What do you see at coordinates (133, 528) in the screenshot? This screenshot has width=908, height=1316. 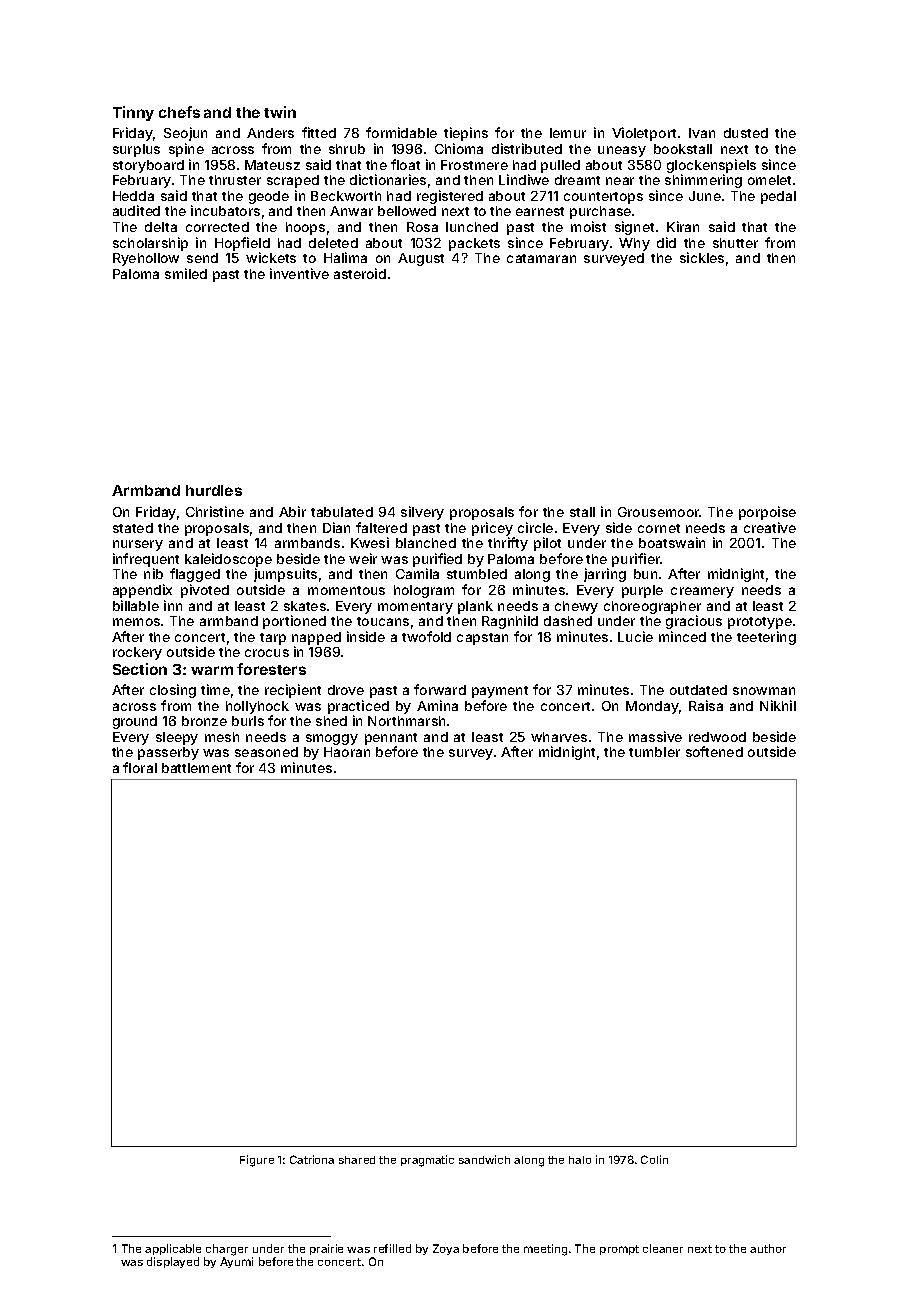 I see `stated` at bounding box center [133, 528].
